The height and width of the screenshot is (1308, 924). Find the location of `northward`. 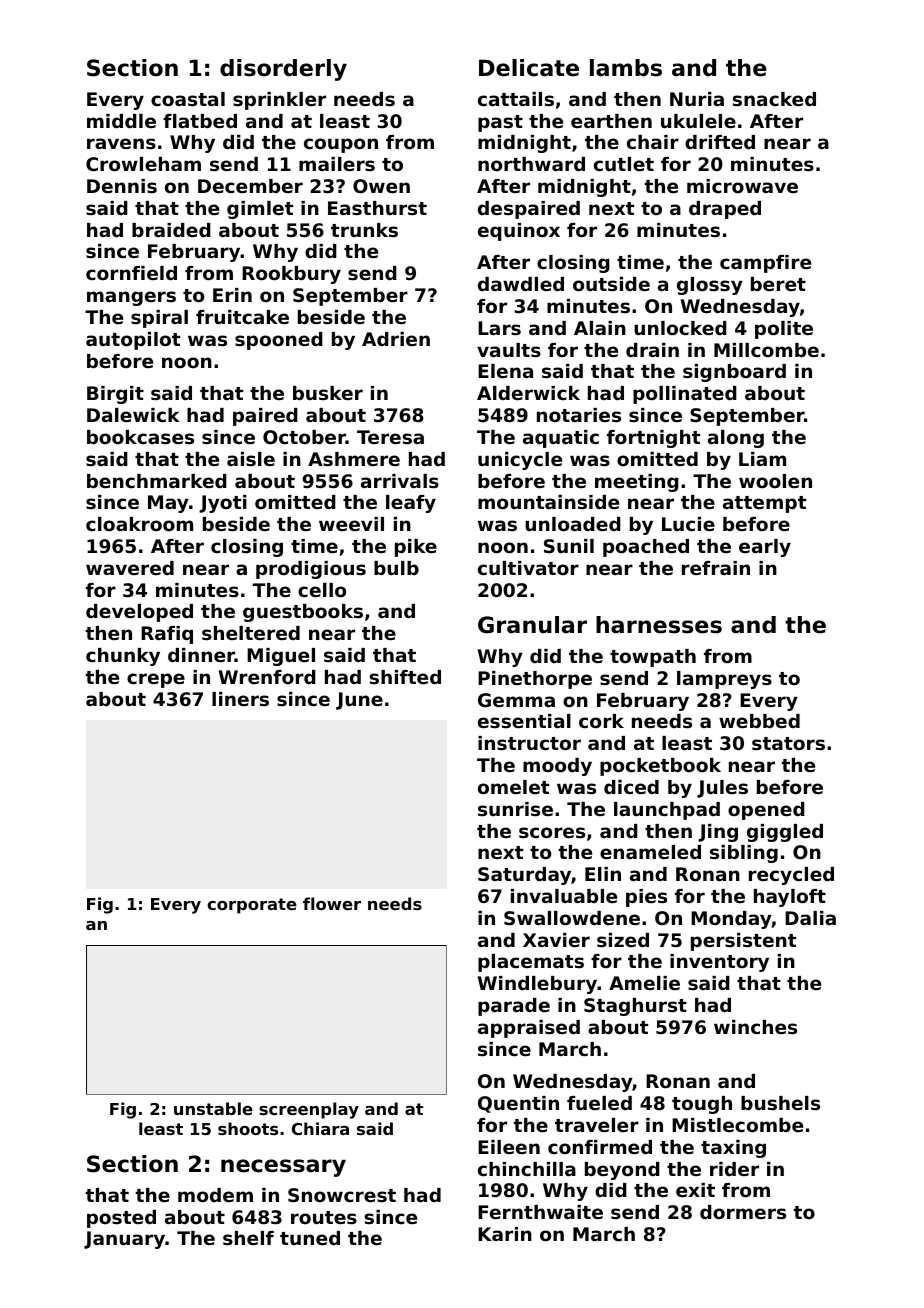

northward is located at coordinates (531, 164).
